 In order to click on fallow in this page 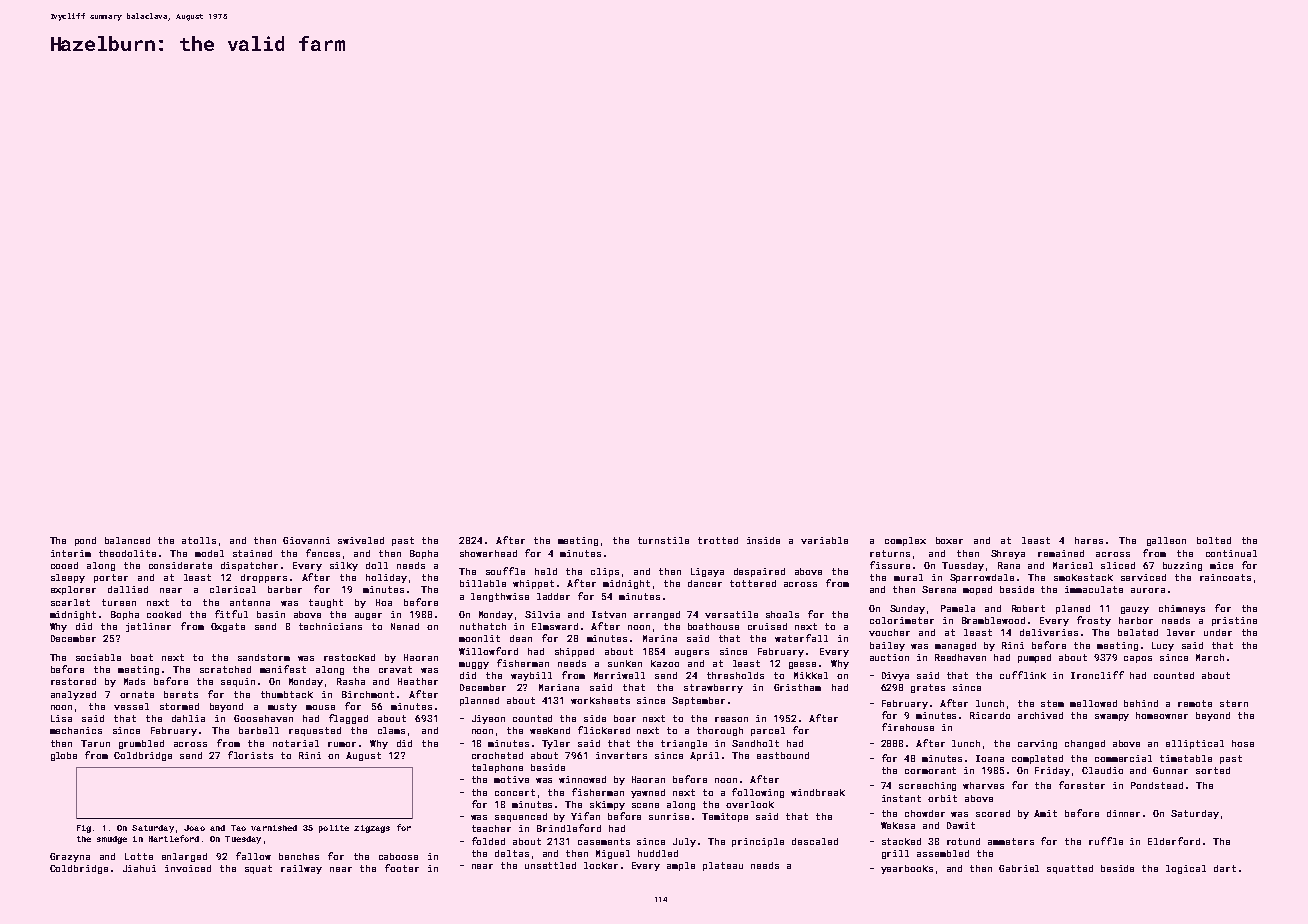, I will do `click(253, 856)`.
